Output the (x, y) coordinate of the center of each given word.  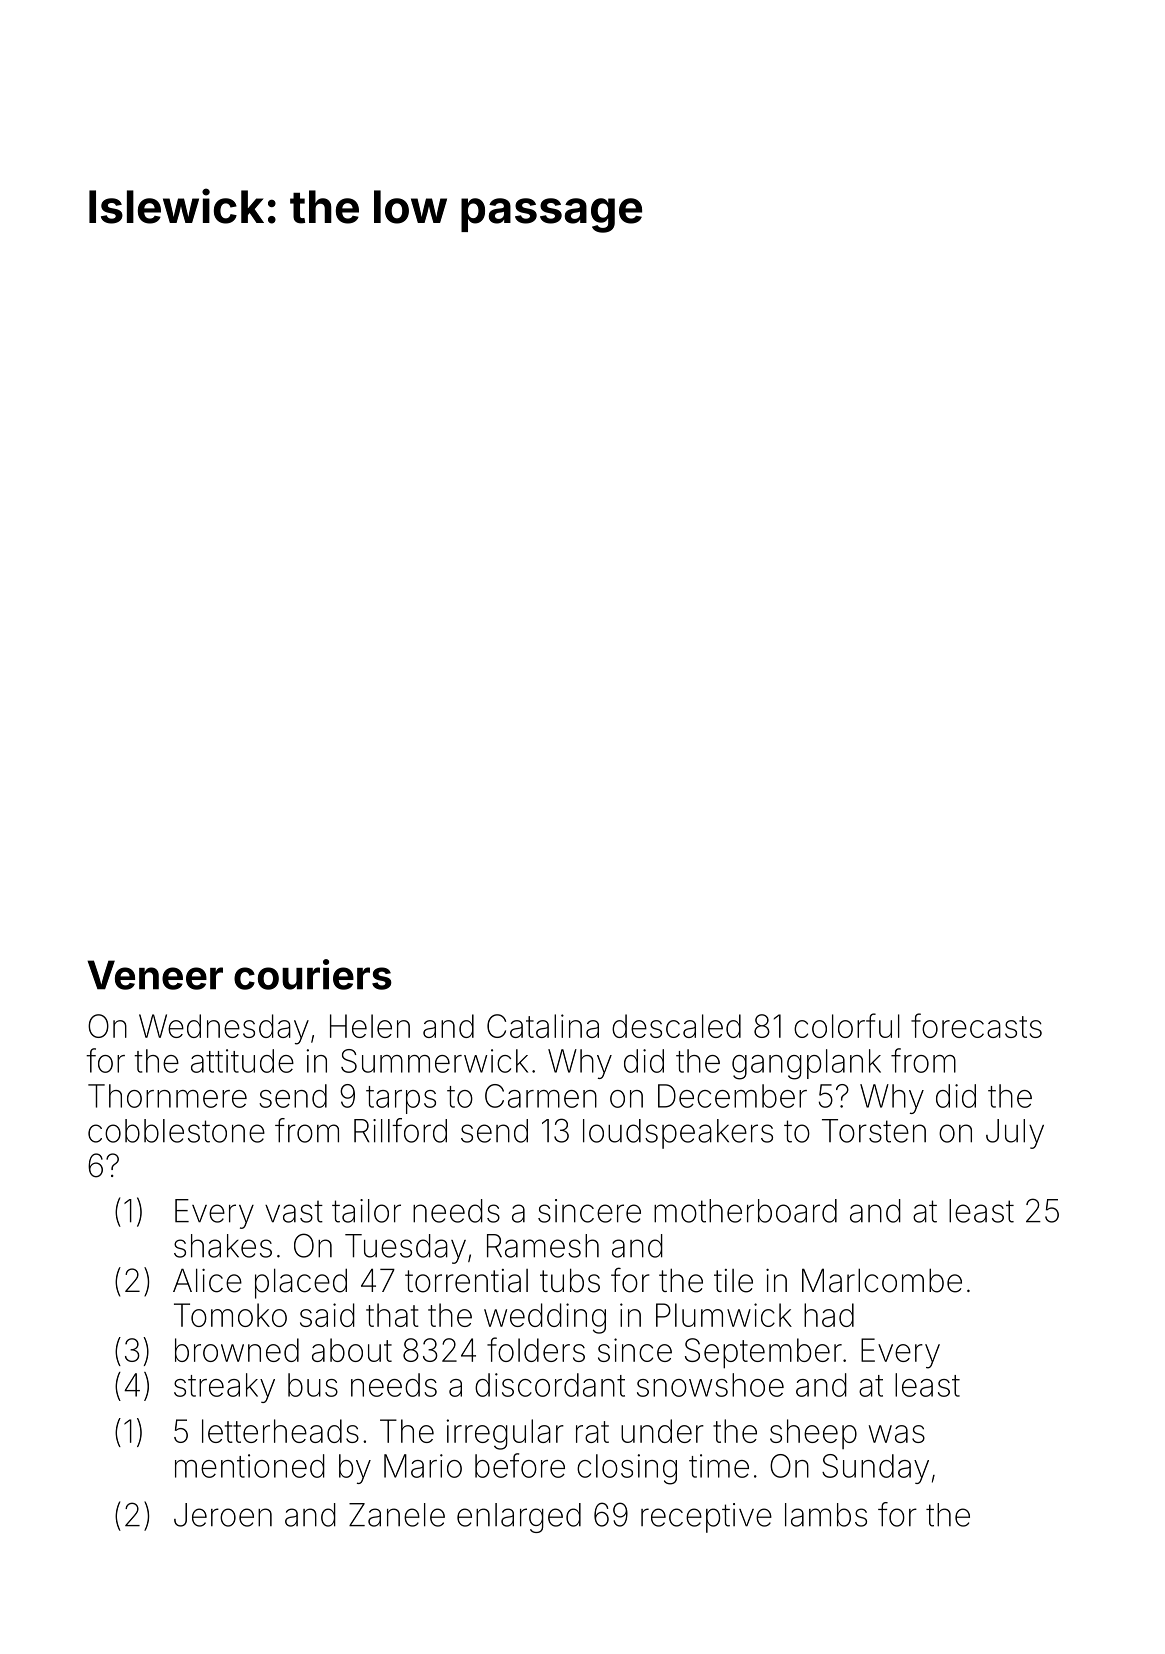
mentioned (250, 1466)
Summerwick (434, 1061)
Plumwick (724, 1315)
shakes (223, 1246)
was (897, 1434)
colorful (847, 1025)
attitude (242, 1061)
